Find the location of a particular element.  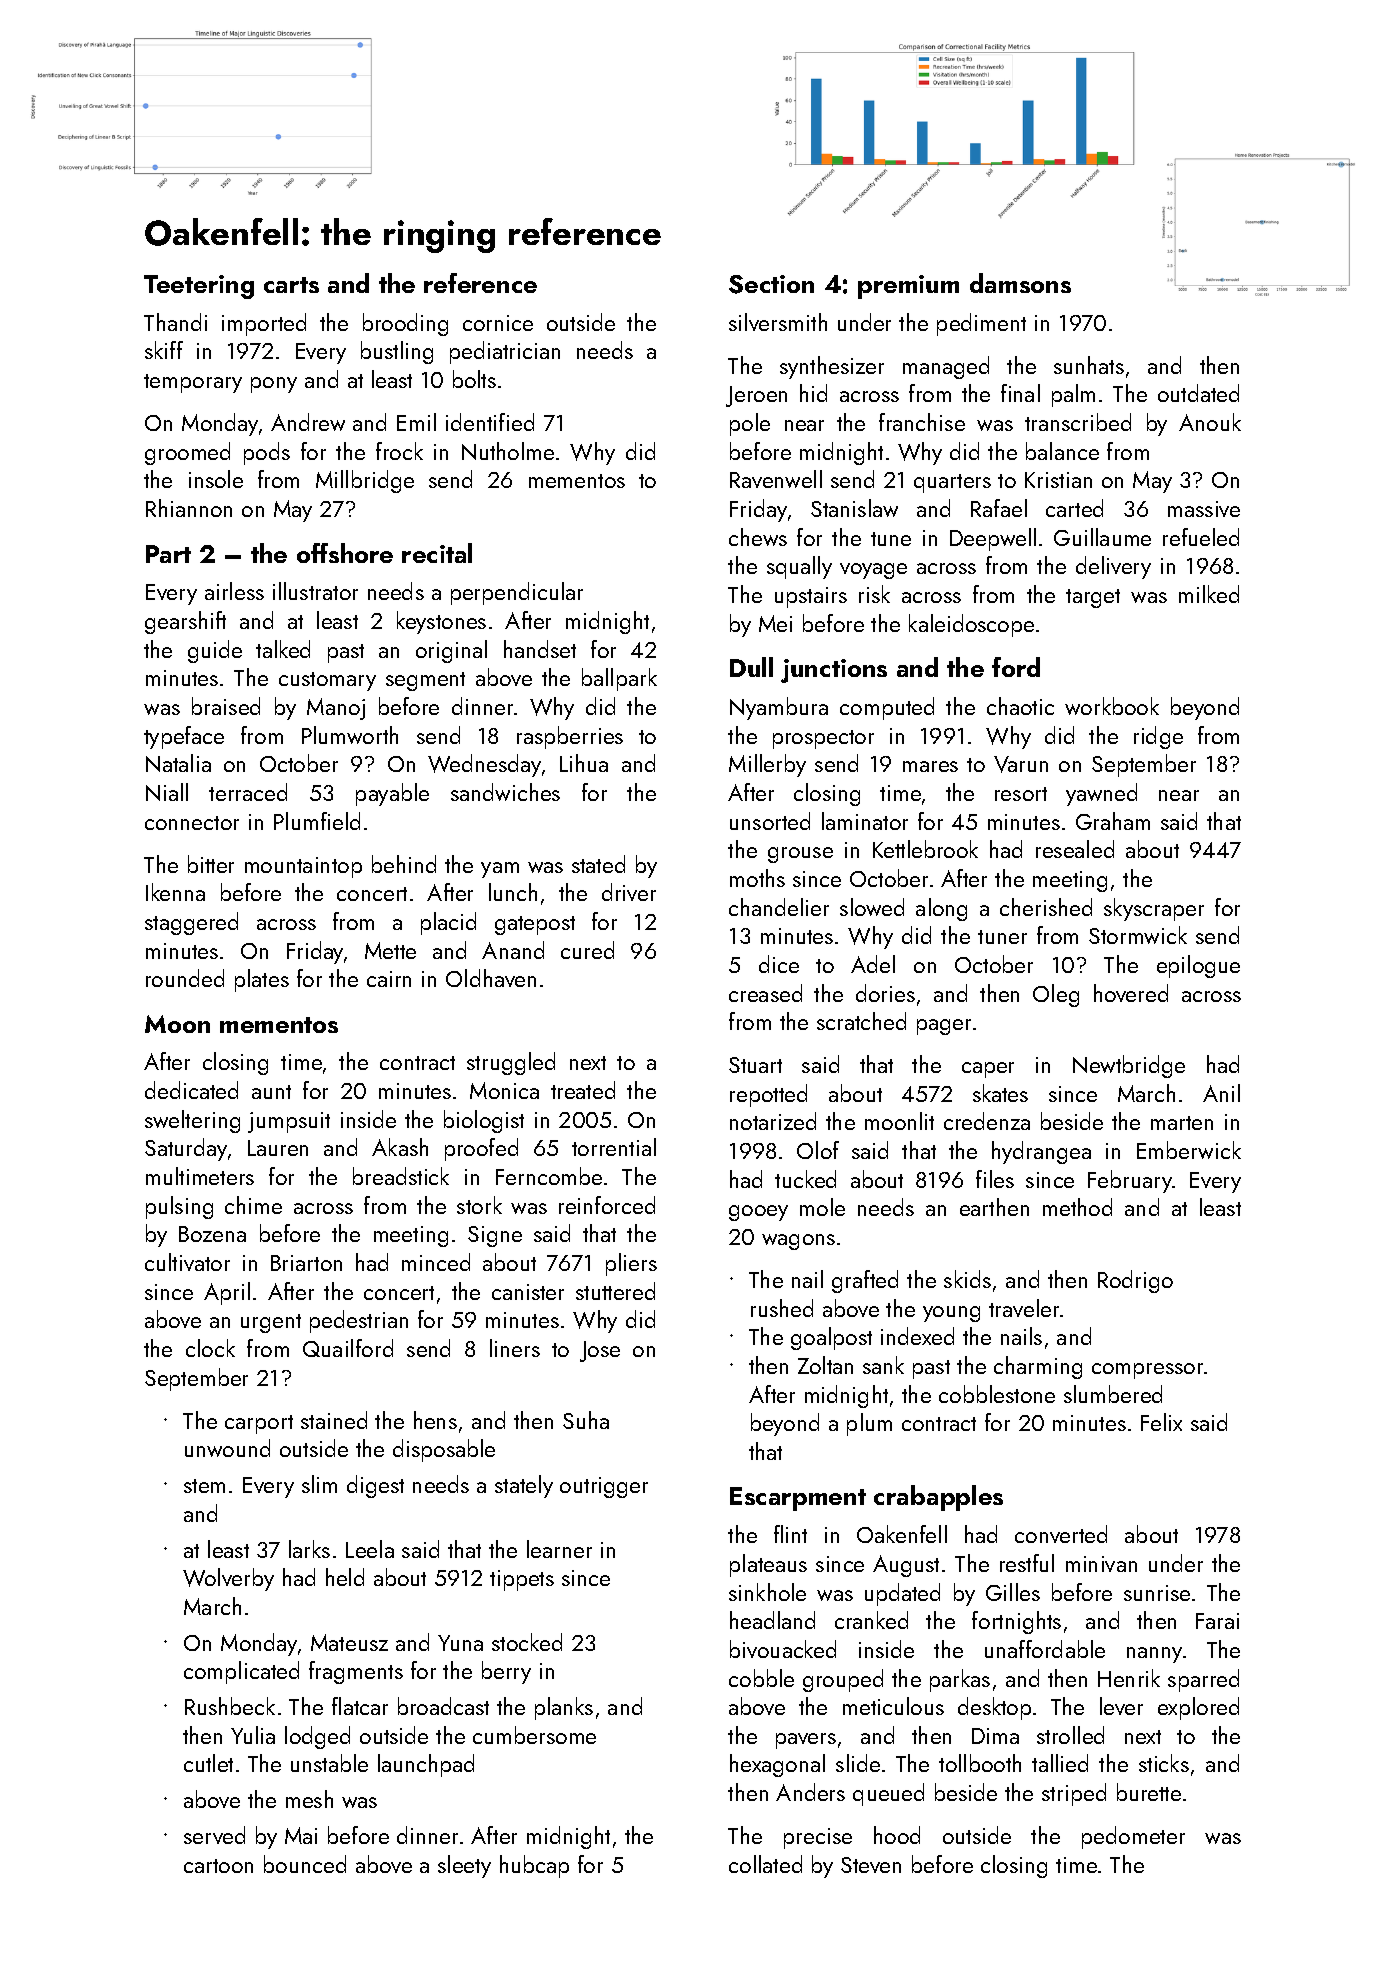

chews is located at coordinates (758, 537).
